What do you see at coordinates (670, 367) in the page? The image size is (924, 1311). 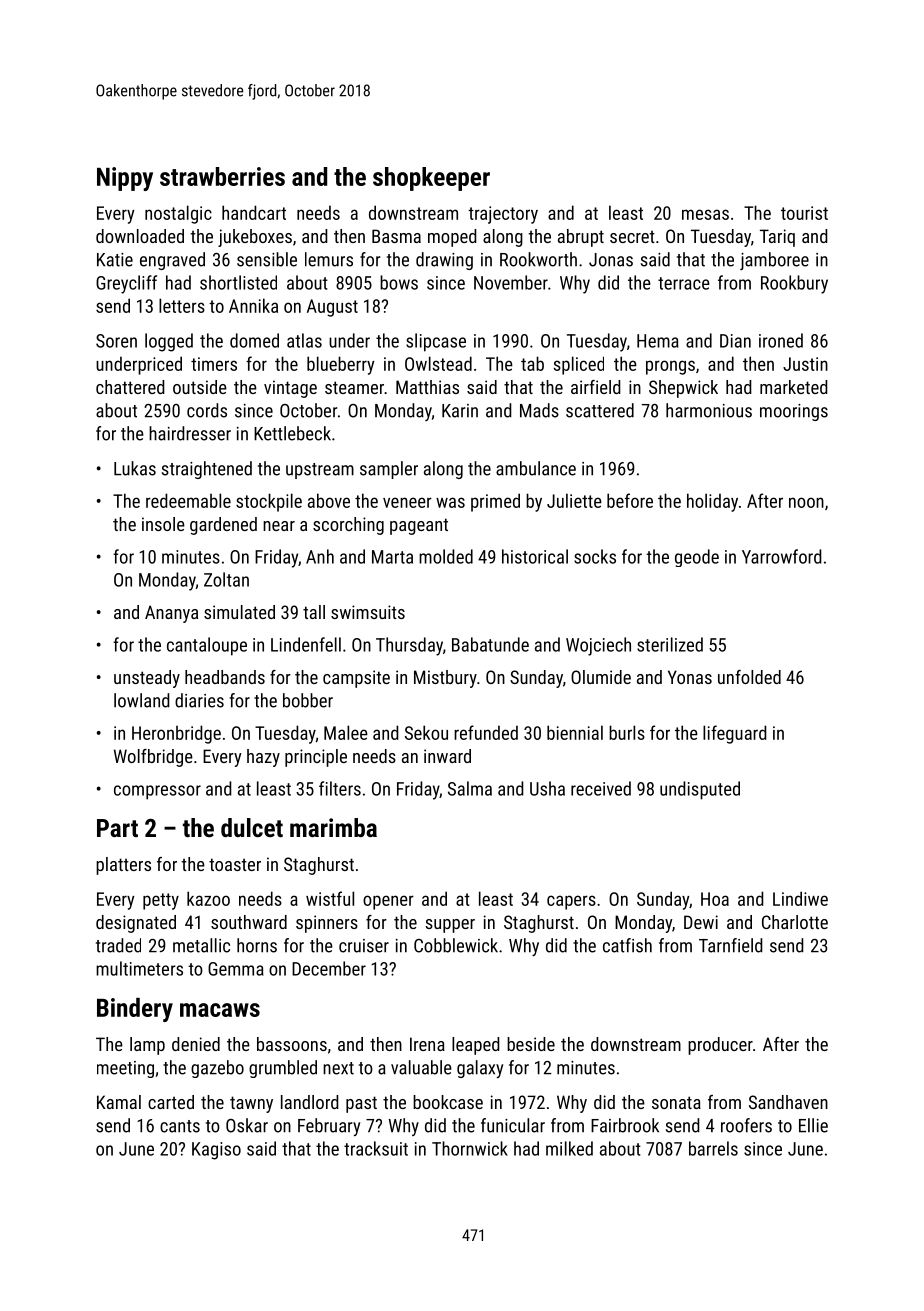 I see `prongs` at bounding box center [670, 367].
